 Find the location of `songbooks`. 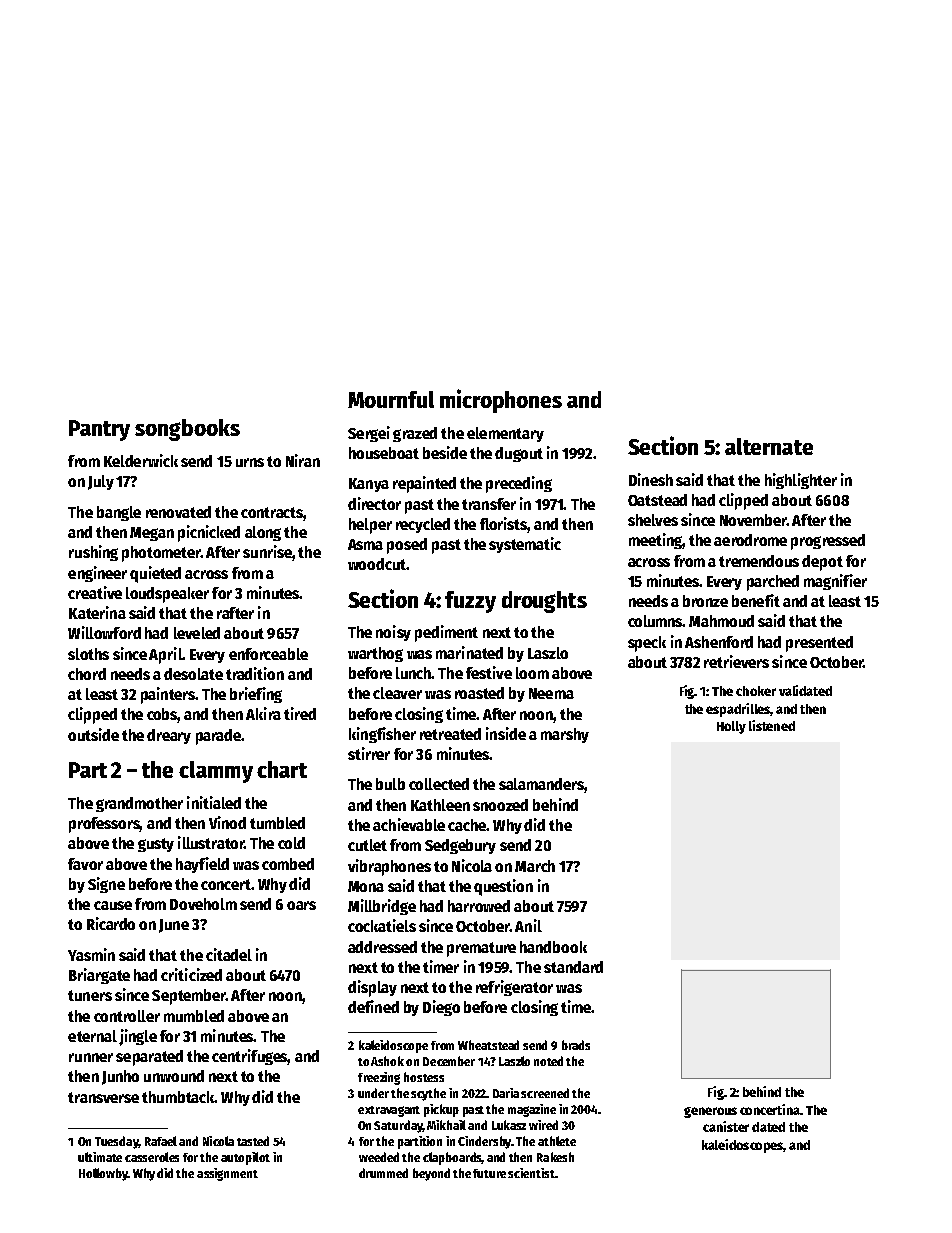

songbooks is located at coordinates (187, 430).
